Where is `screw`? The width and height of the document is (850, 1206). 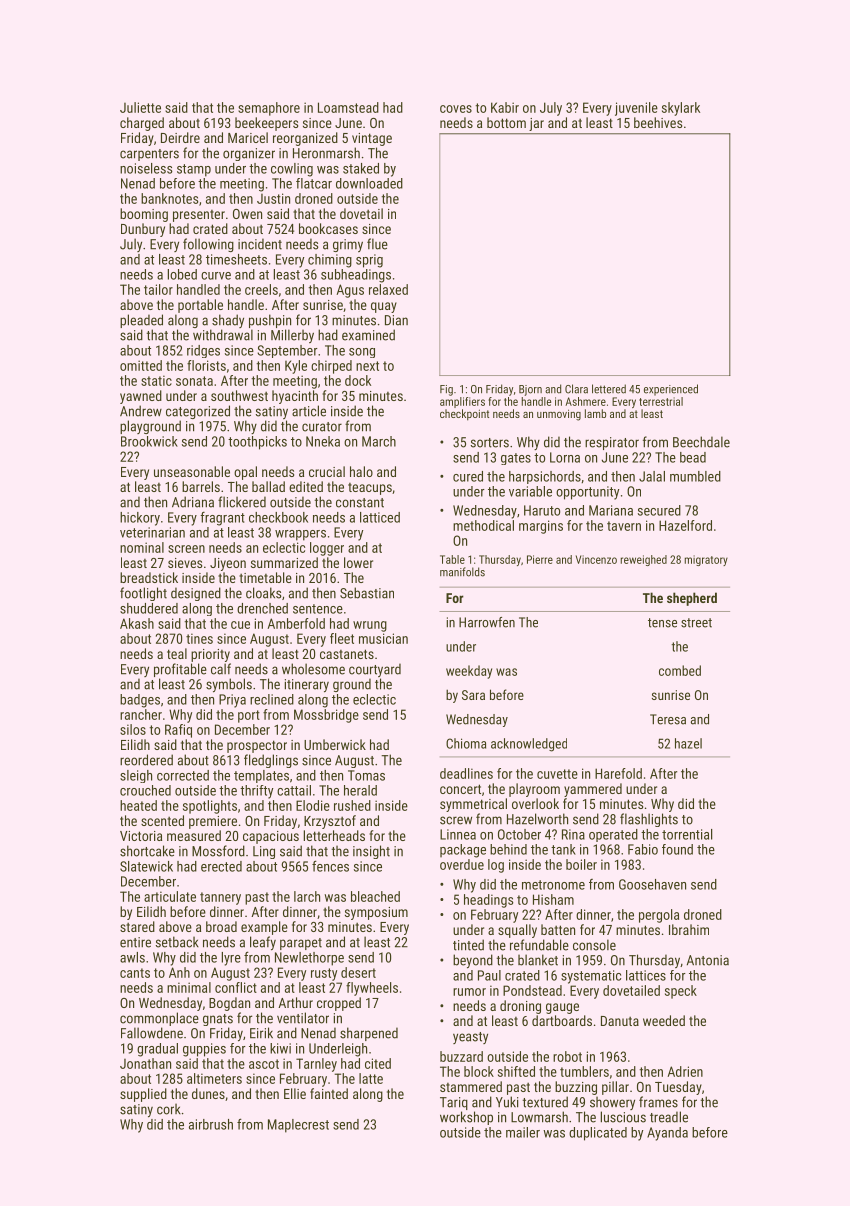
screw is located at coordinates (456, 820).
